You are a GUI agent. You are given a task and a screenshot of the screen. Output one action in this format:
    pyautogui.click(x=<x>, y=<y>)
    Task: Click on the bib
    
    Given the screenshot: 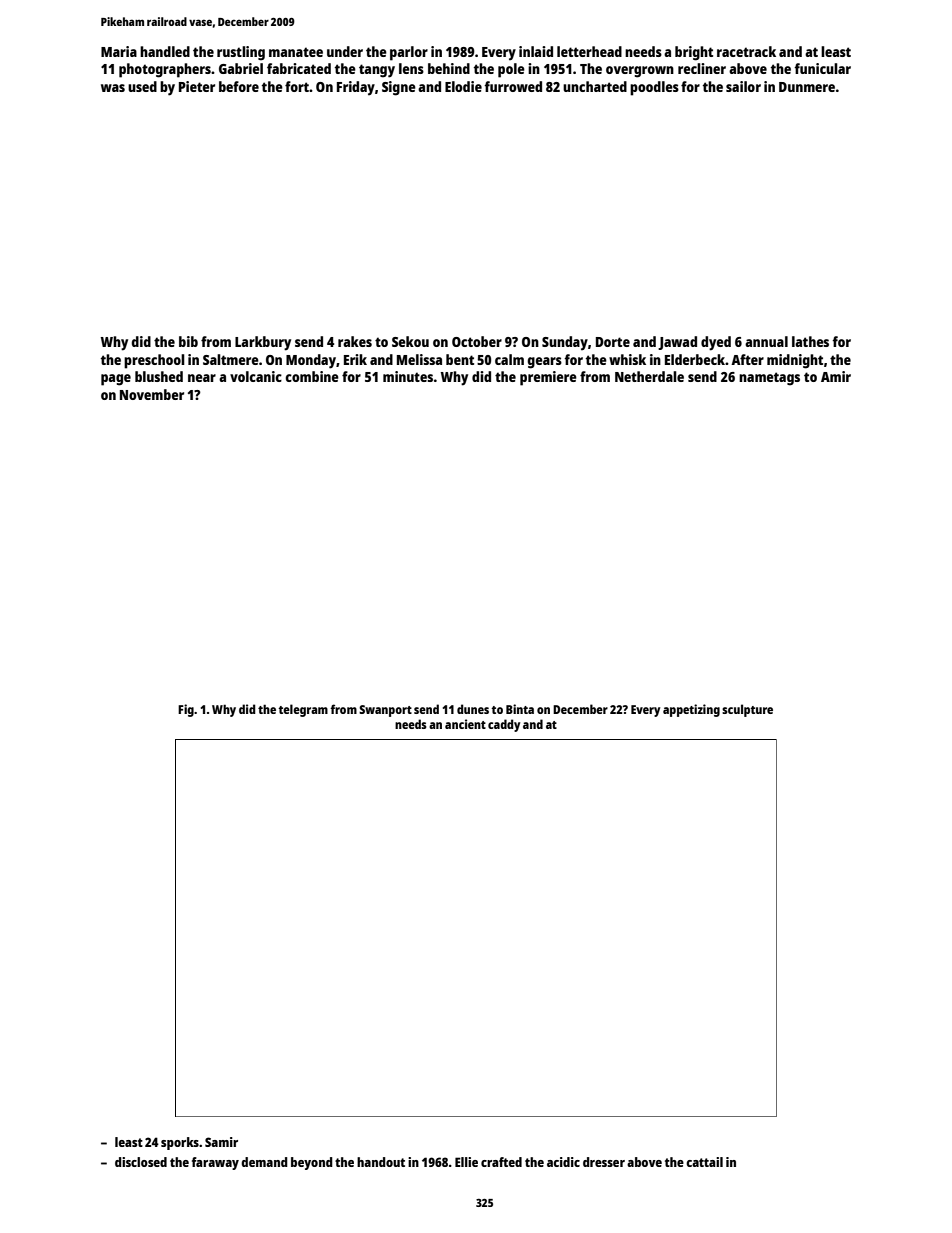 What is the action you would take?
    pyautogui.click(x=188, y=341)
